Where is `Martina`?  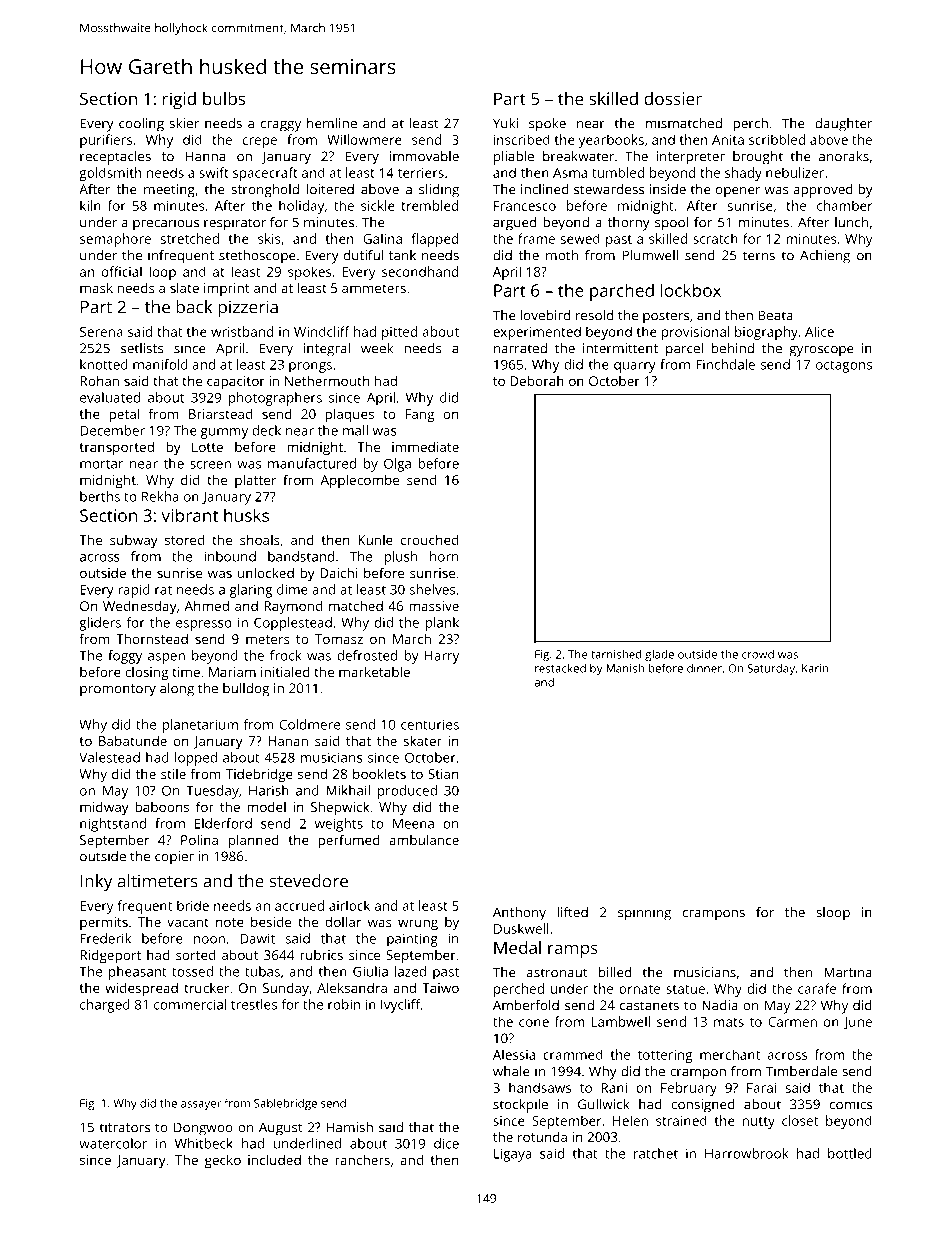 Martina is located at coordinates (848, 972).
